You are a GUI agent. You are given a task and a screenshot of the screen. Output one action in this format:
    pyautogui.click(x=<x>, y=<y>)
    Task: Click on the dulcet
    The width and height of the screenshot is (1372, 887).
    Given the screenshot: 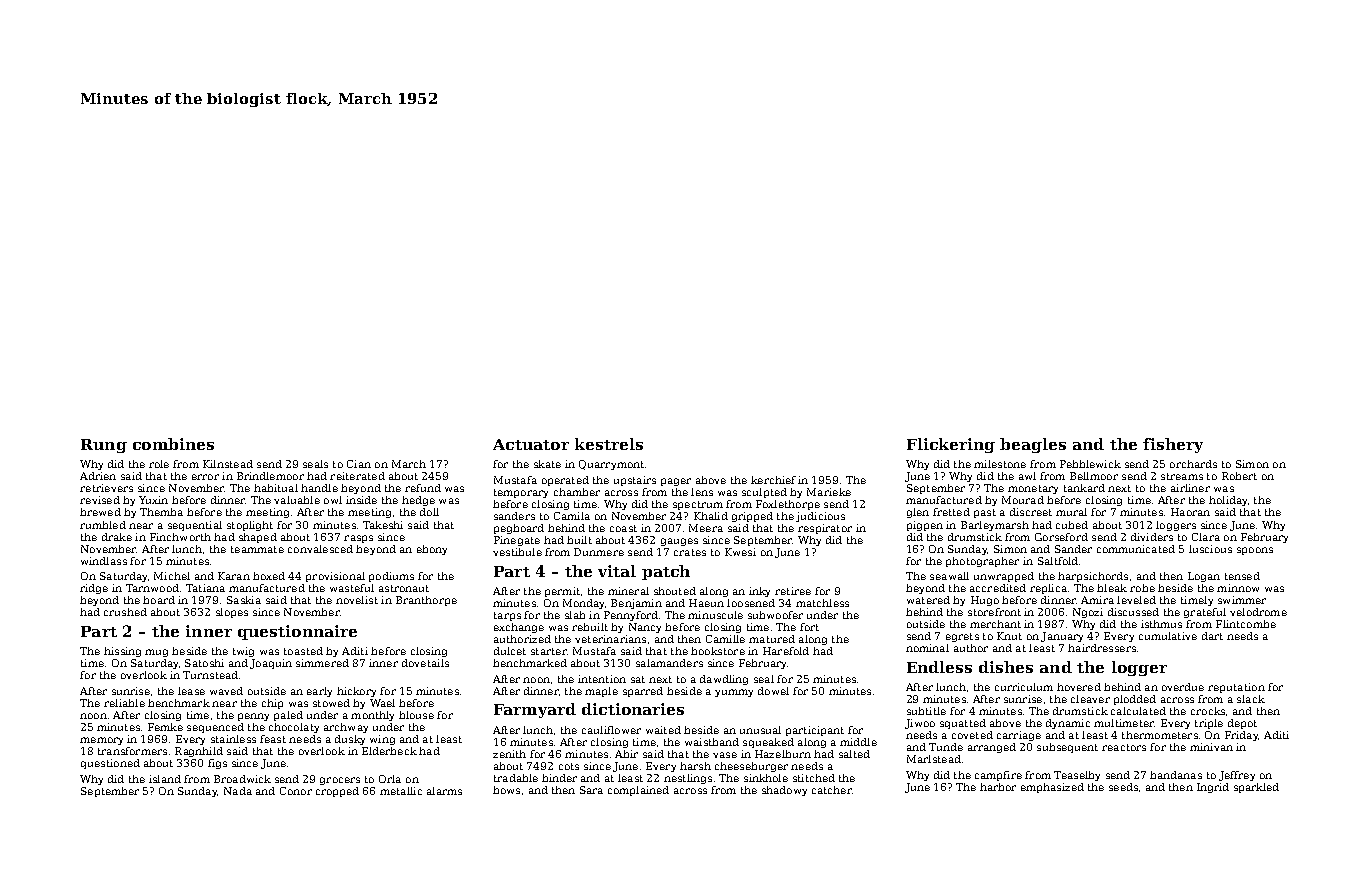 What is the action you would take?
    pyautogui.click(x=510, y=651)
